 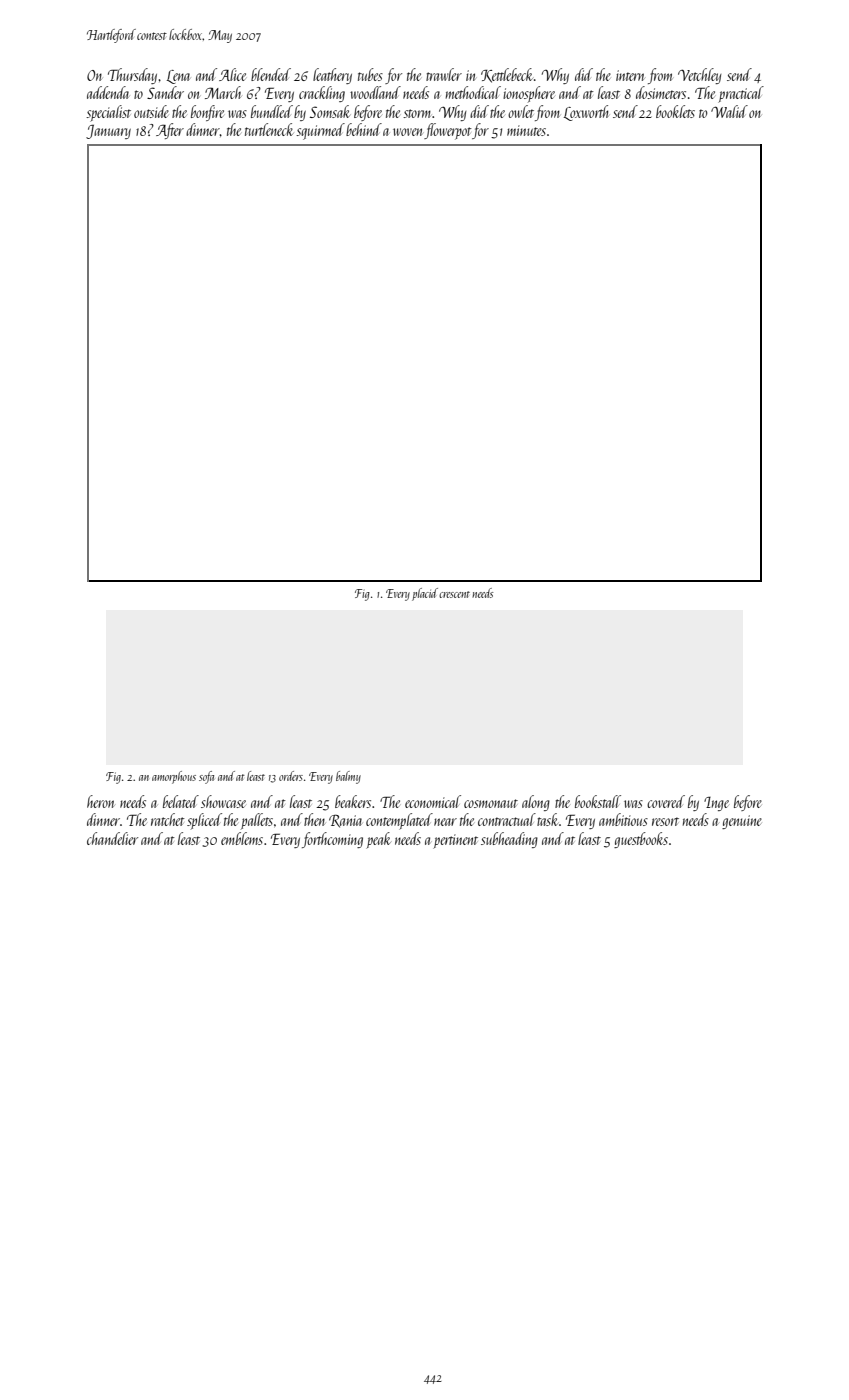 I want to click on chandelier, so click(x=112, y=838).
